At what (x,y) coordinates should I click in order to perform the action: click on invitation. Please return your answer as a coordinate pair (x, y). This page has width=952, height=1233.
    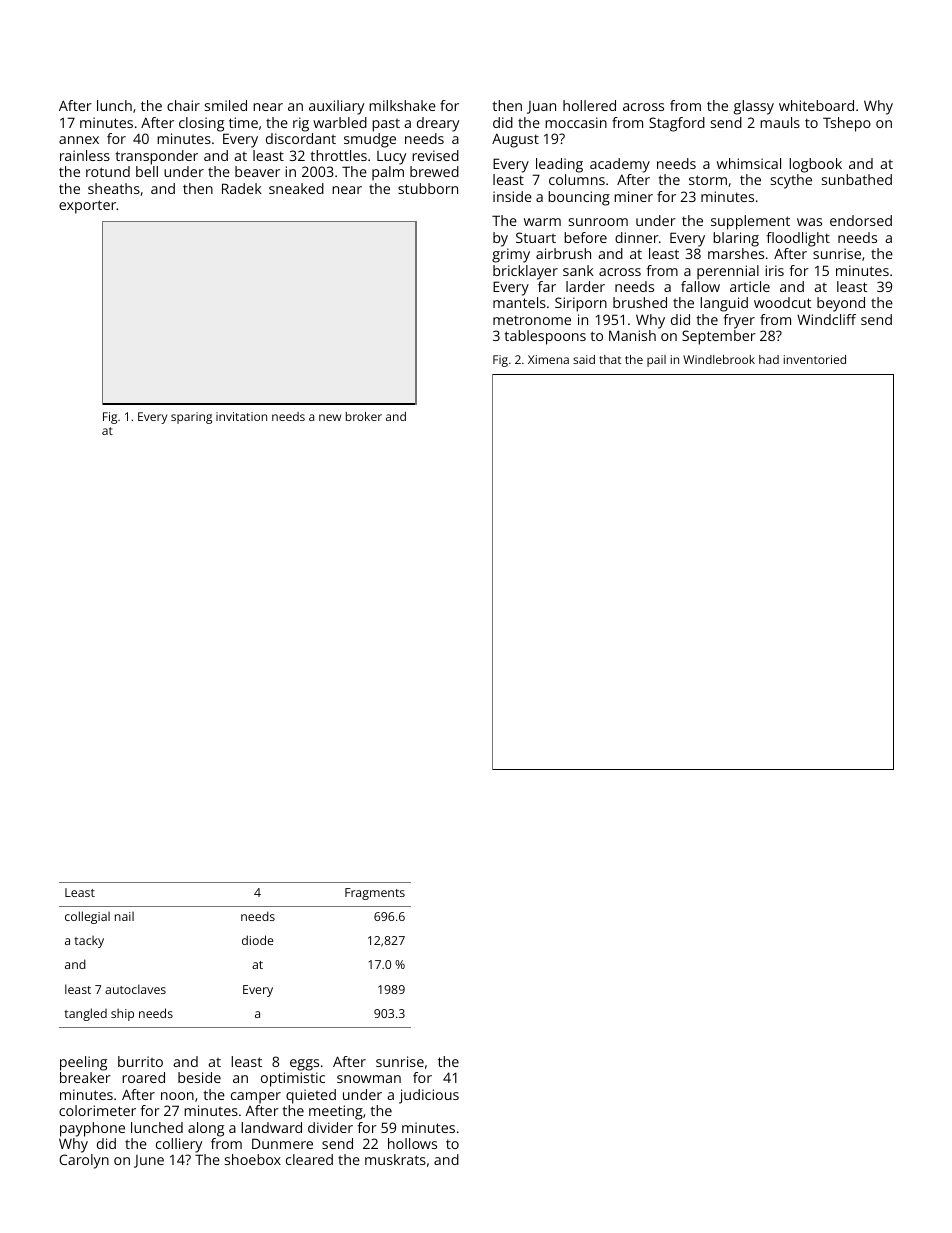
    Looking at the image, I should click on (241, 416).
